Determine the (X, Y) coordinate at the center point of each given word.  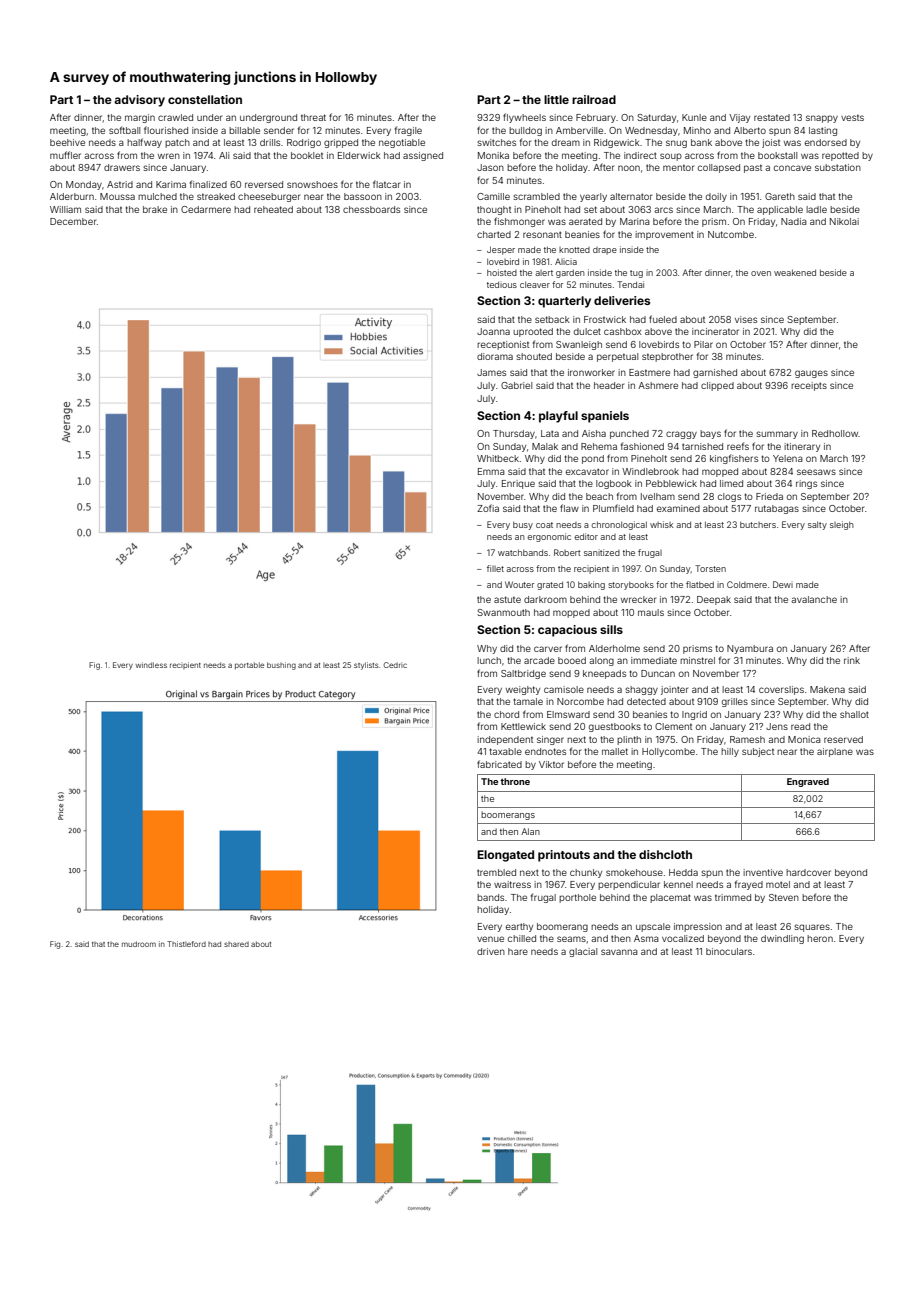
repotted (840, 156)
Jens (777, 726)
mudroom (139, 944)
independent (505, 740)
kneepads (604, 674)
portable (249, 666)
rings (806, 484)
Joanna (493, 331)
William (65, 209)
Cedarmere (206, 209)
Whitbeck (498, 458)
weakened (795, 272)
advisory (139, 101)
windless (151, 665)
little (556, 99)
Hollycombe (668, 752)
